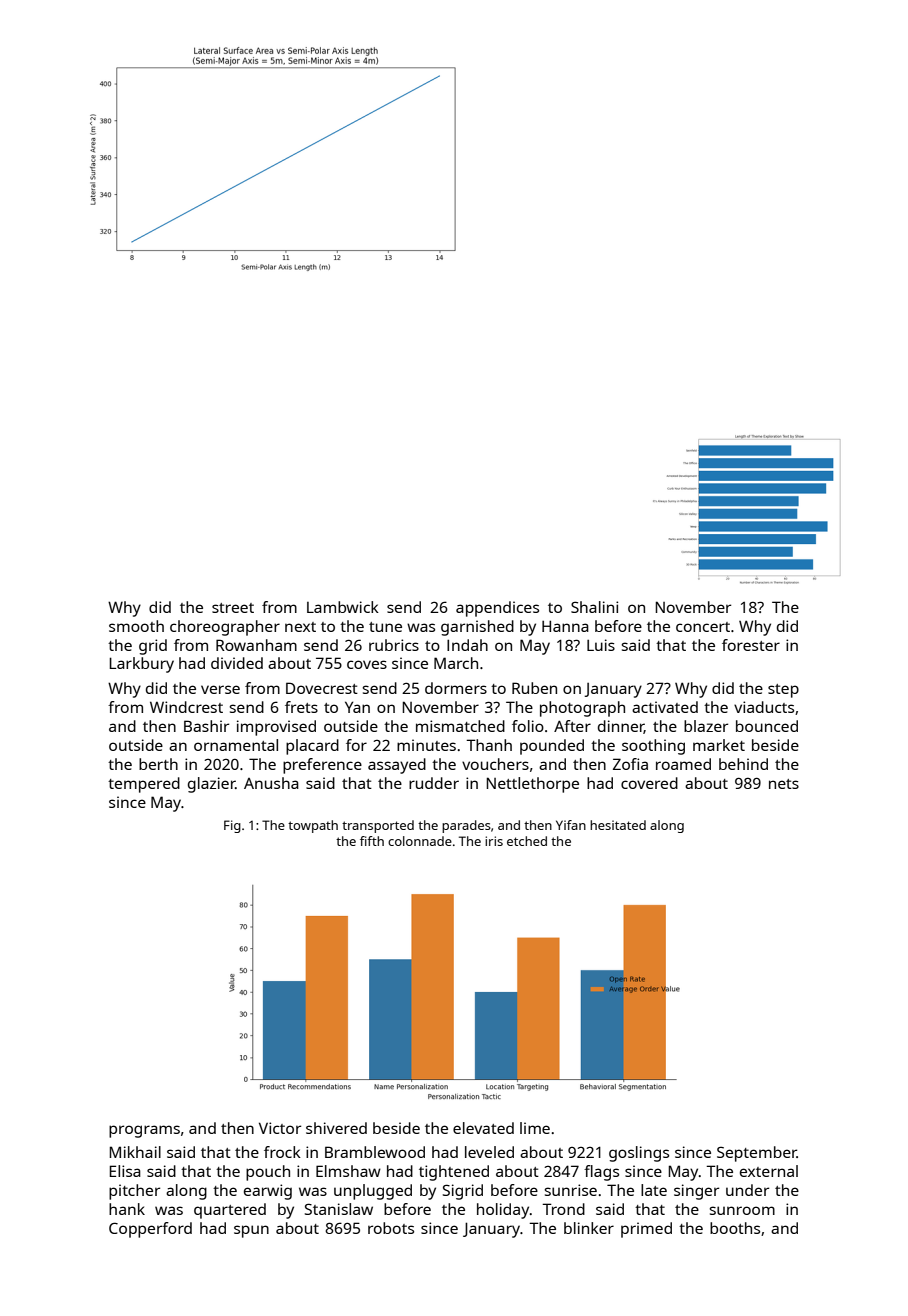 This page has height=1316, width=908. I want to click on iris, so click(494, 841).
